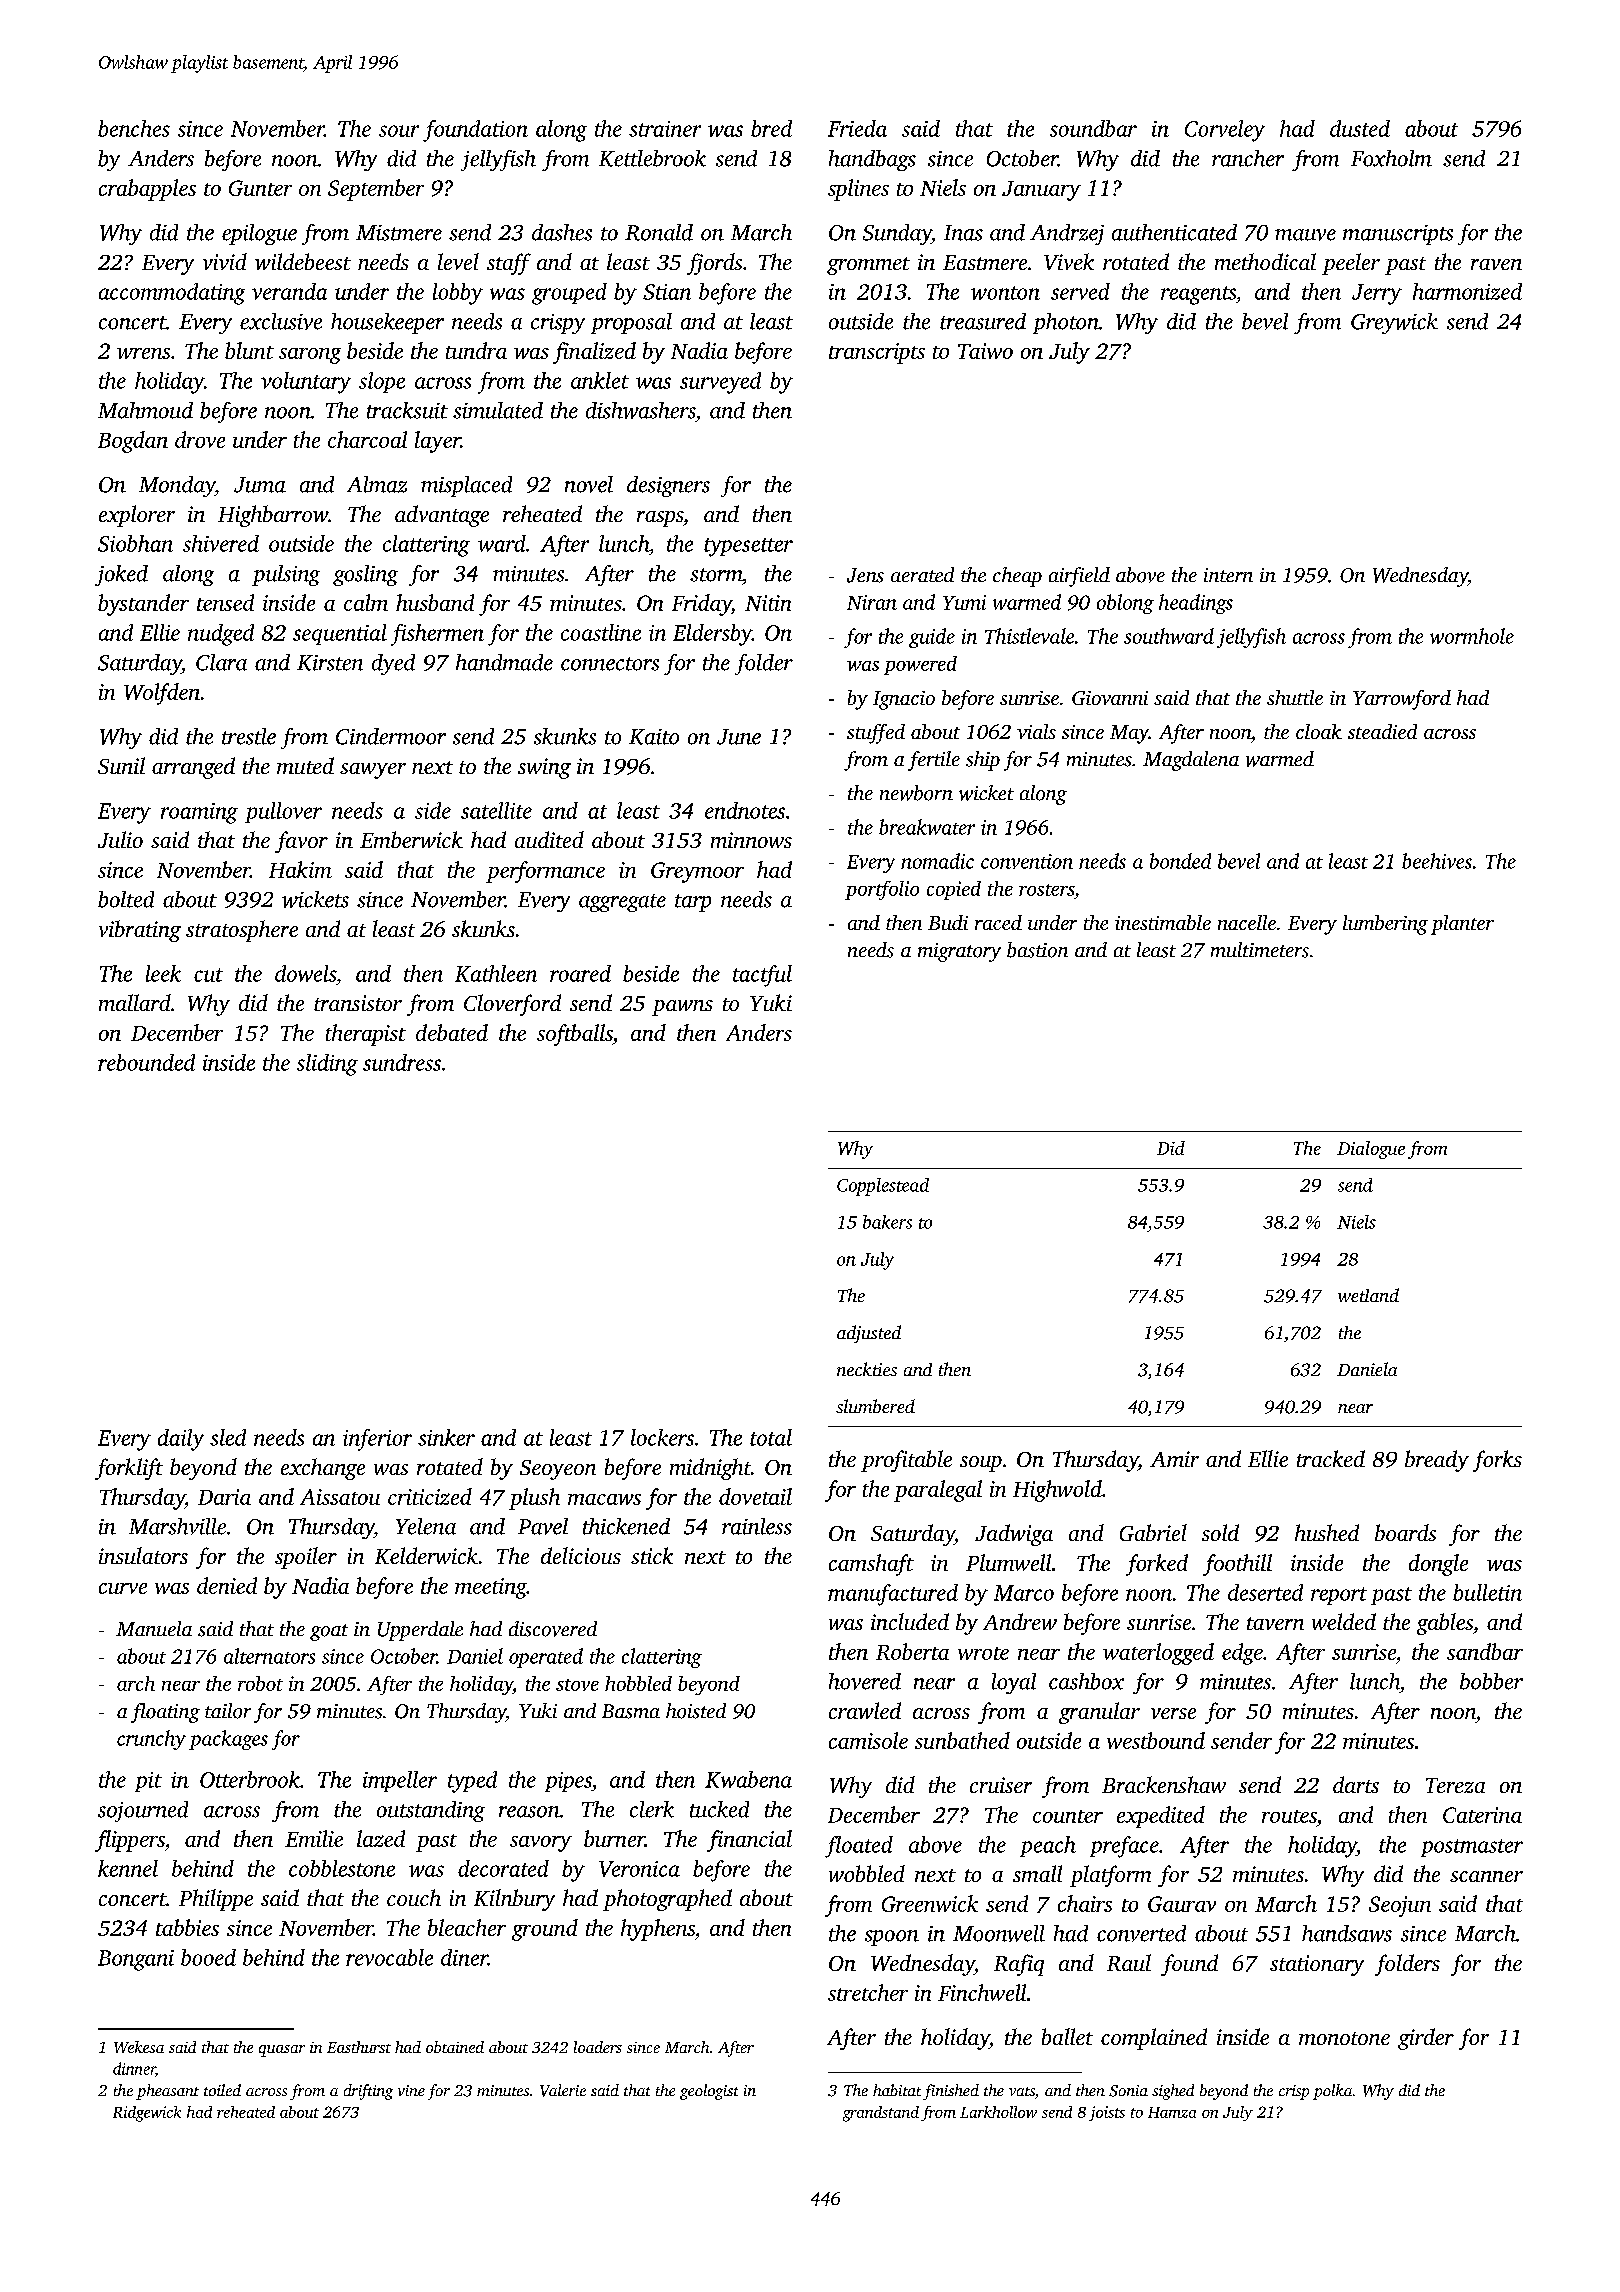 Image resolution: width=1620 pixels, height=2292 pixels. Describe the element at coordinates (228, 1437) in the image. I see `sled` at that location.
